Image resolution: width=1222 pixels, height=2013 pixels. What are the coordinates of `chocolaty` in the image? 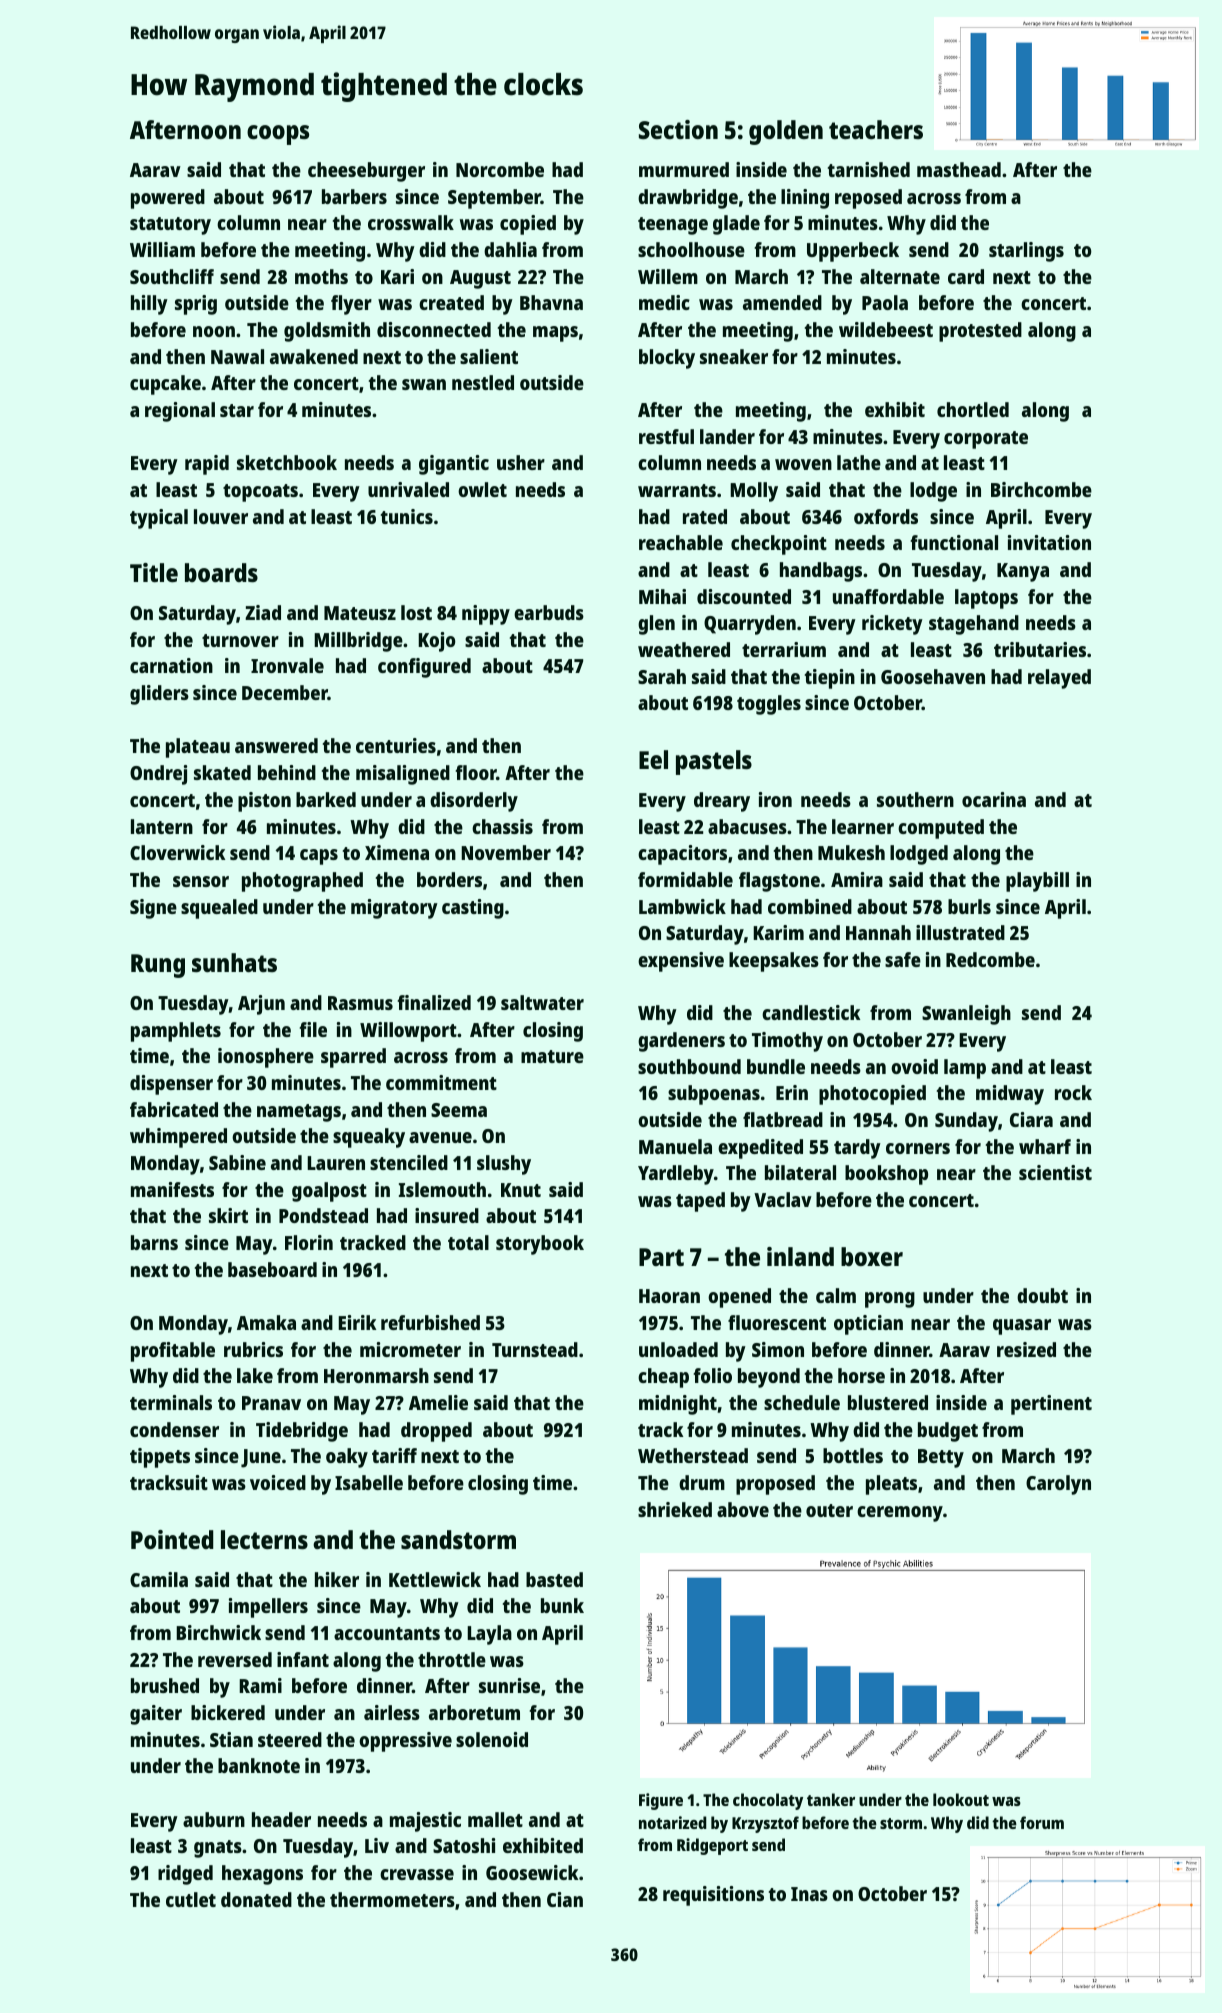 It's located at (768, 1801).
